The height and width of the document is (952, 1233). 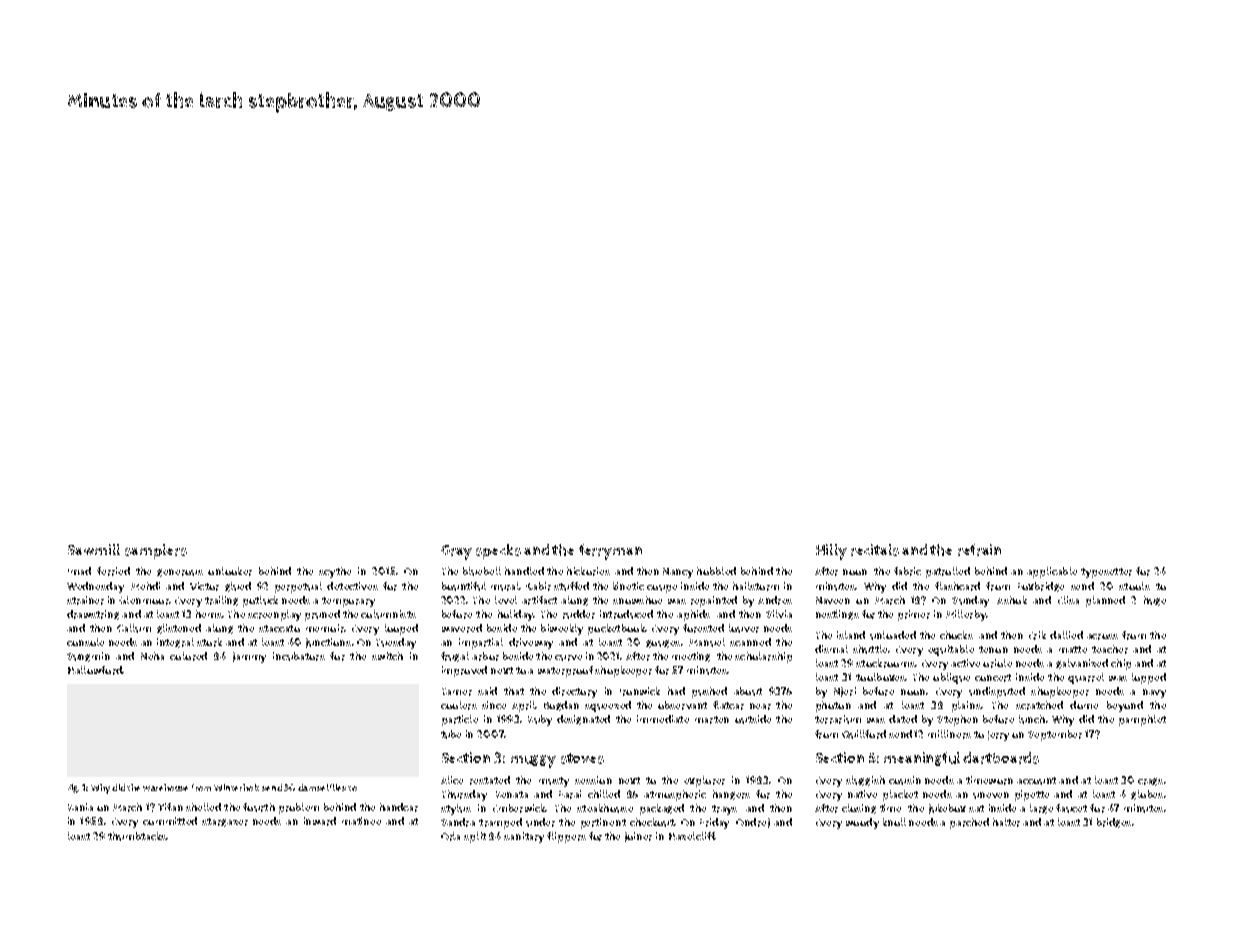 What do you see at coordinates (831, 552) in the document?
I see `Hilly` at bounding box center [831, 552].
